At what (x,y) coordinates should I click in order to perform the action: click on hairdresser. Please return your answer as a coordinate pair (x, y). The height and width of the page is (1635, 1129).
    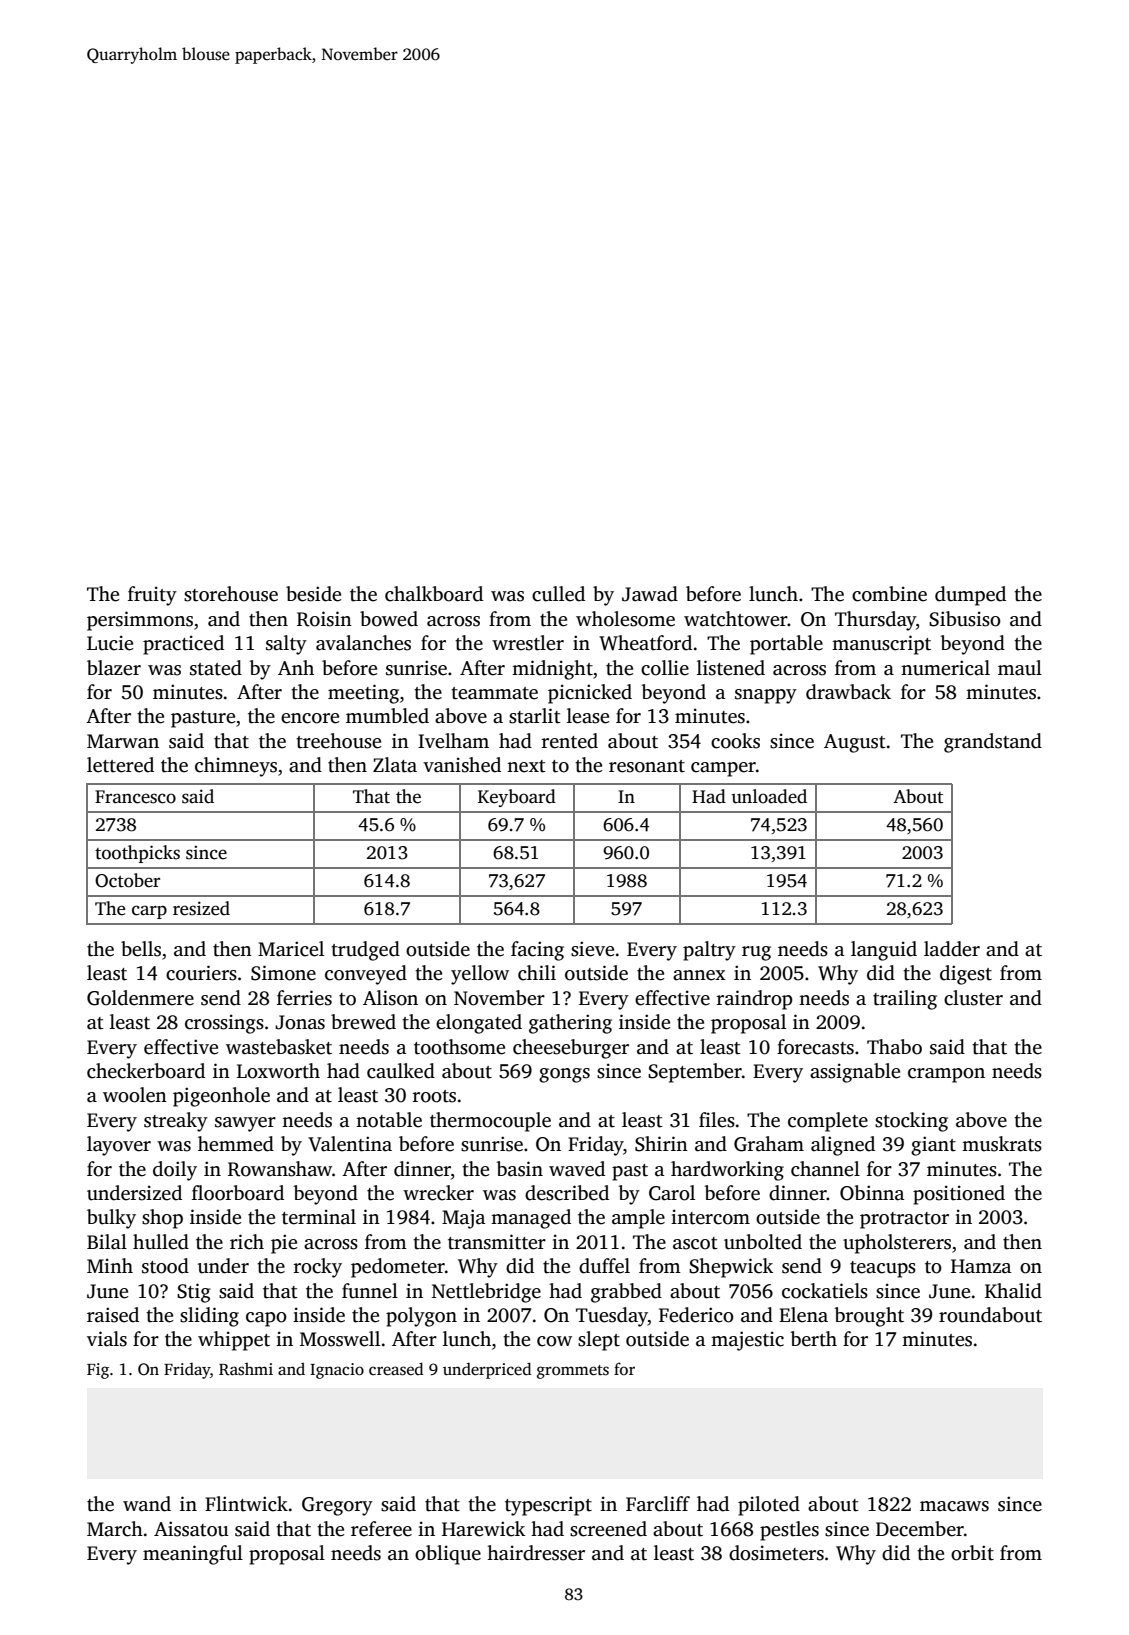
    Looking at the image, I should click on (536, 1553).
